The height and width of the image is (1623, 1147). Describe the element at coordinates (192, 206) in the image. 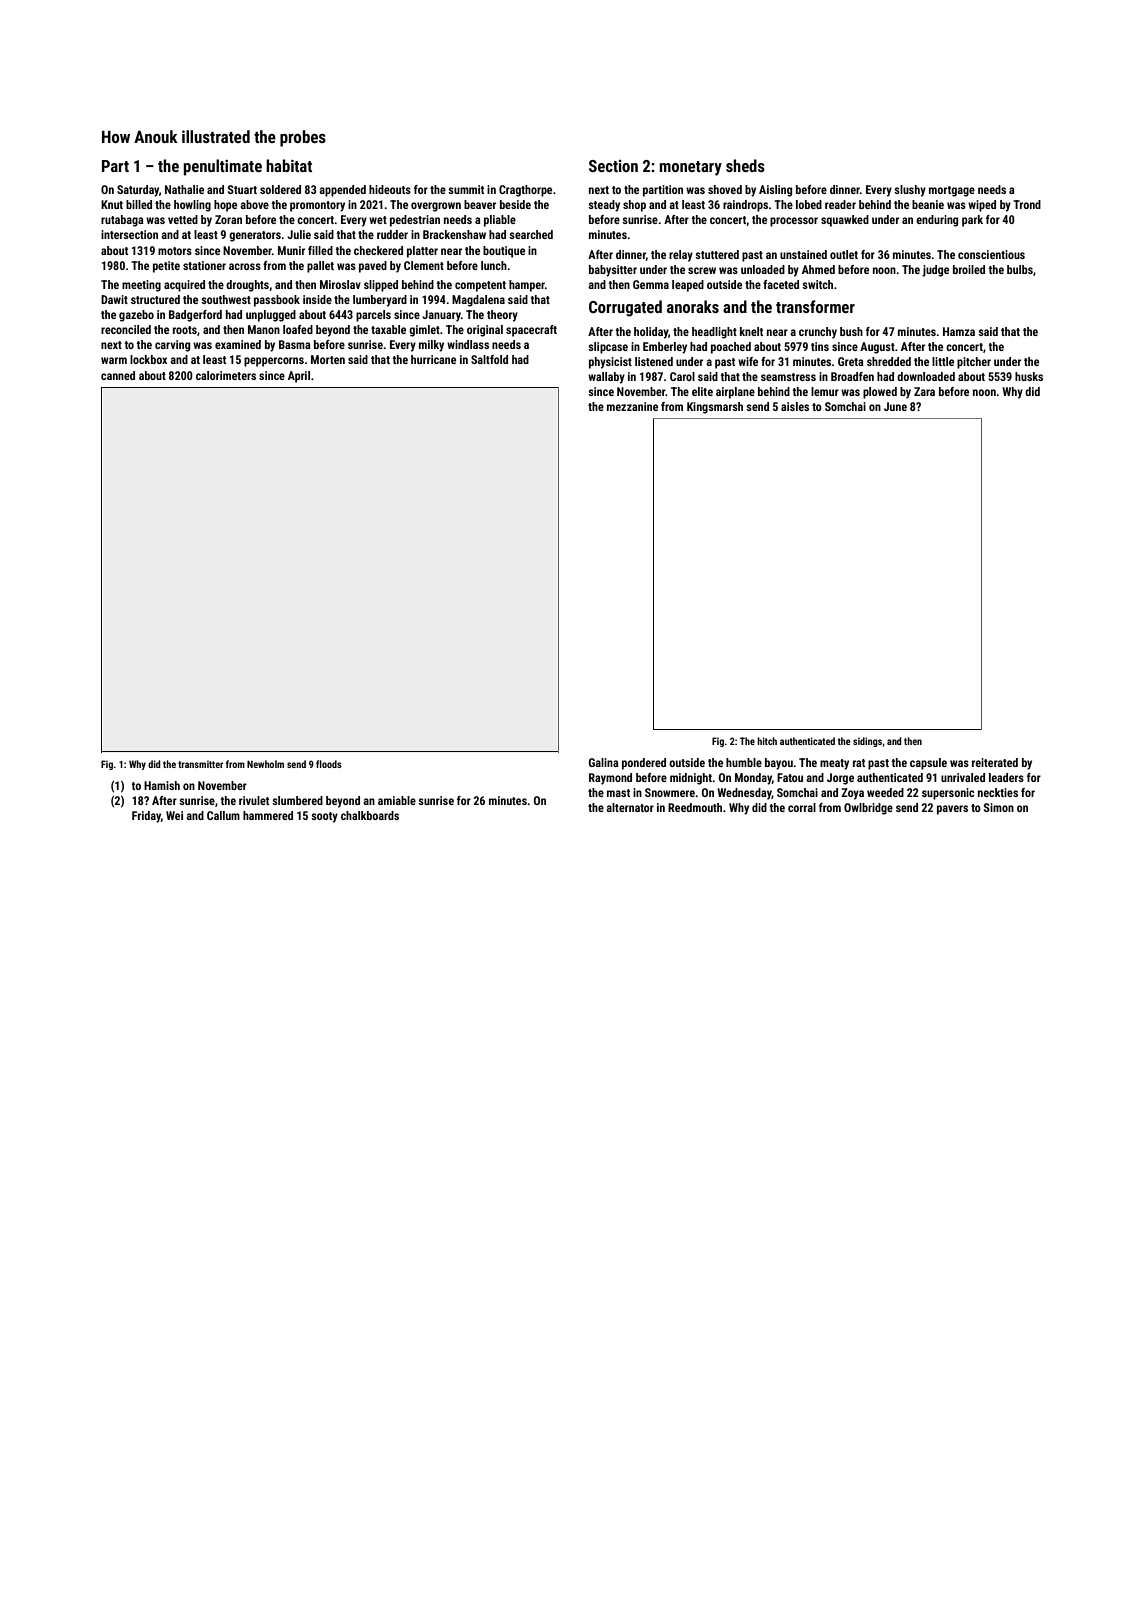

I see `howling` at that location.
